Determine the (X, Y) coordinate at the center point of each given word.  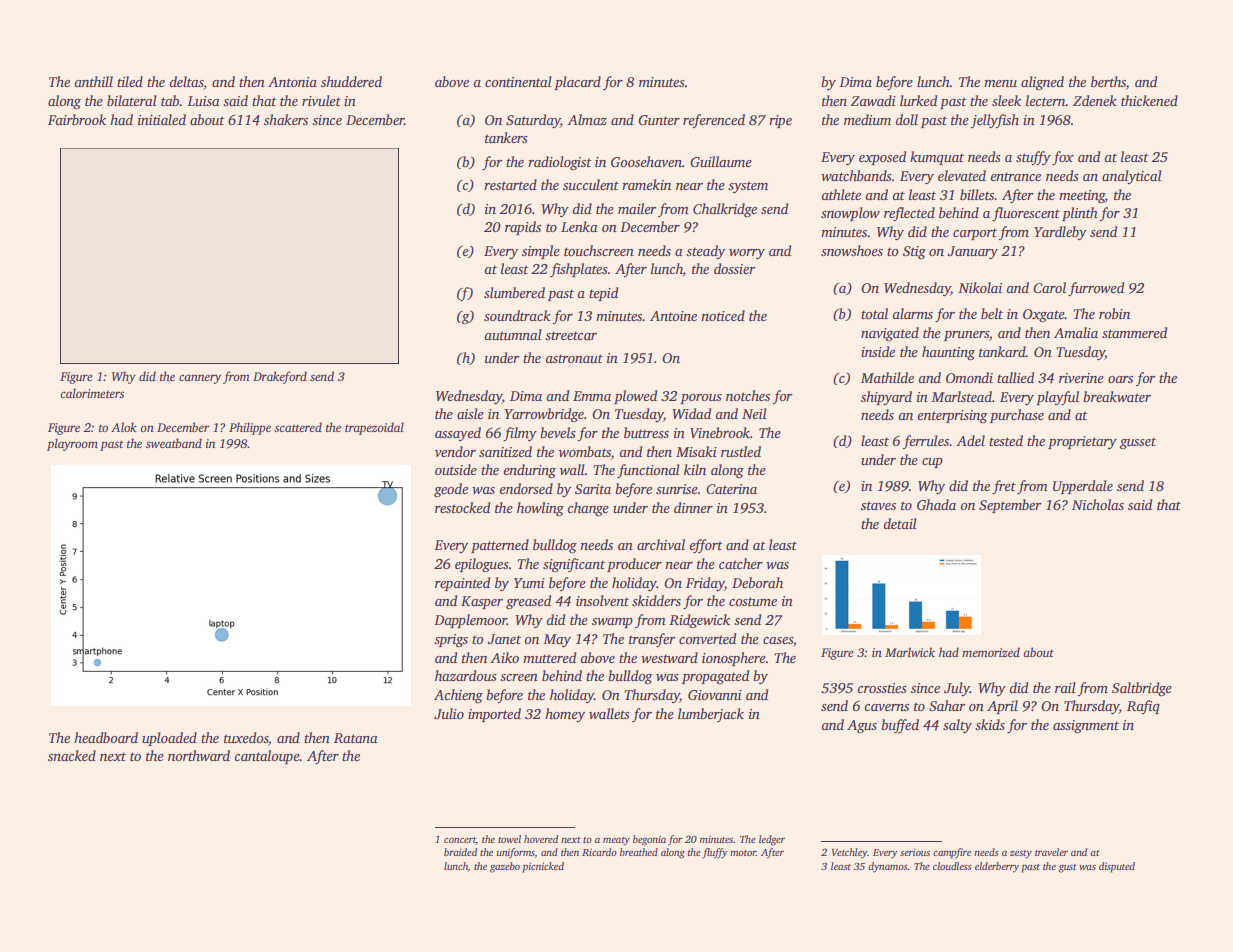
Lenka (579, 226)
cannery (200, 379)
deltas (187, 83)
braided (460, 852)
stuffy (1033, 158)
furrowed (1096, 289)
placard (577, 83)
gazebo (505, 867)
